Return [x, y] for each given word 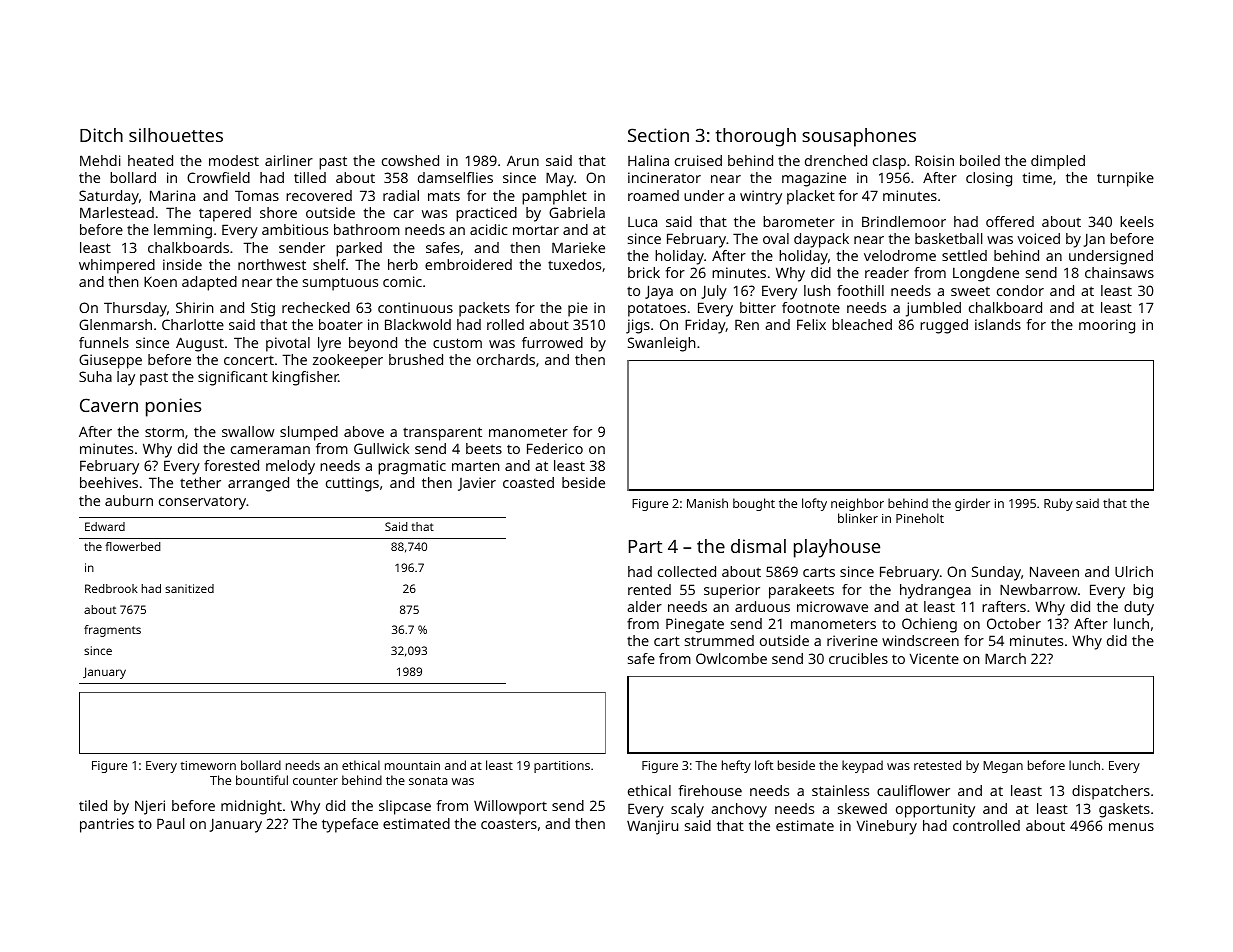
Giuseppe [110, 361]
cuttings [352, 484]
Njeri [150, 807]
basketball [948, 238]
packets [484, 309]
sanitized [189, 588]
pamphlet [554, 197]
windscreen [920, 640]
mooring [1107, 326]
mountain [412, 765]
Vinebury [887, 827]
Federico [555, 448]
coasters [509, 824]
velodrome [900, 255]
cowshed [410, 160]
